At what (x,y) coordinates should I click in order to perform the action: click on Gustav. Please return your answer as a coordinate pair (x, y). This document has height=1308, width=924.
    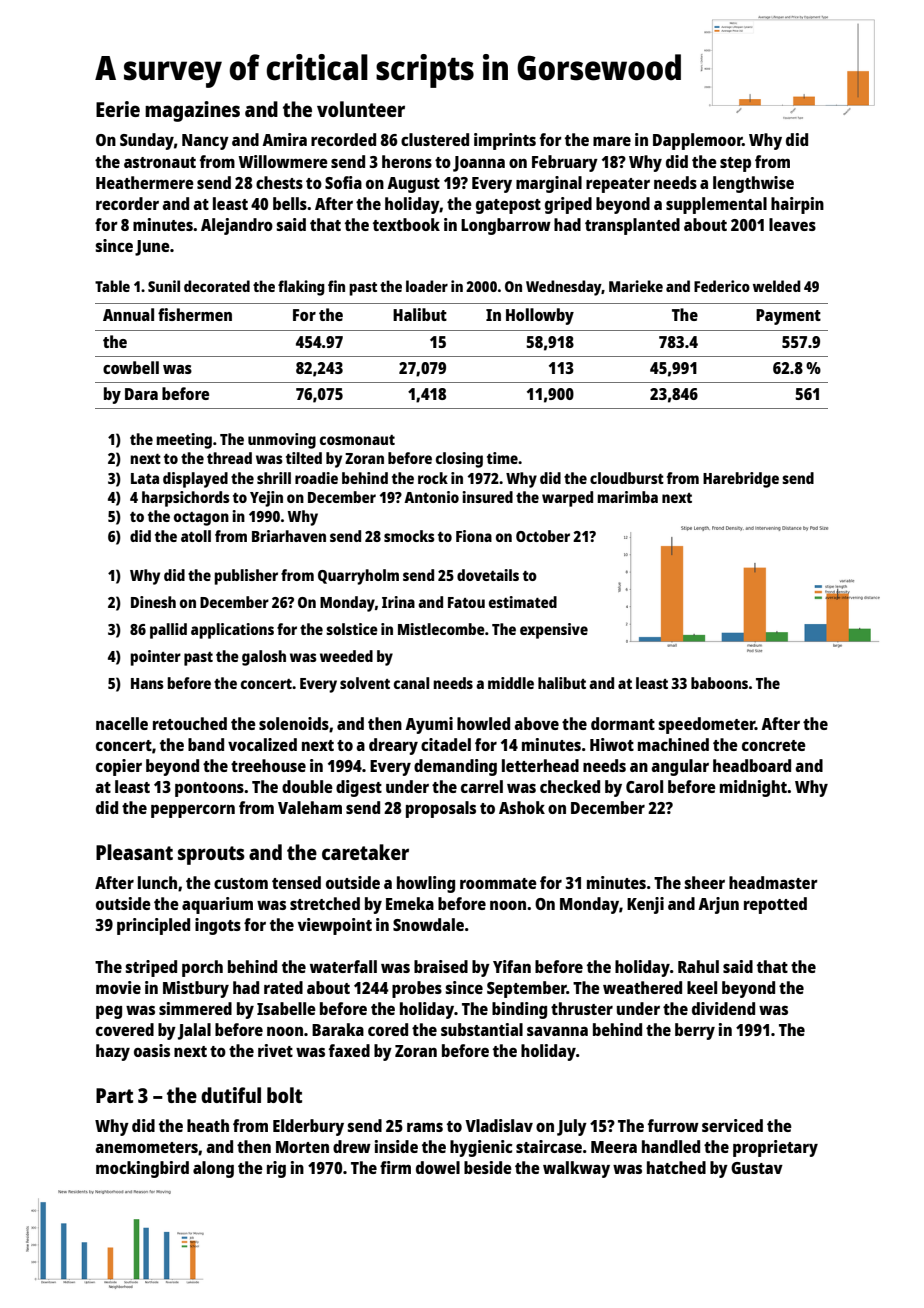
    Looking at the image, I should click on (757, 1168).
